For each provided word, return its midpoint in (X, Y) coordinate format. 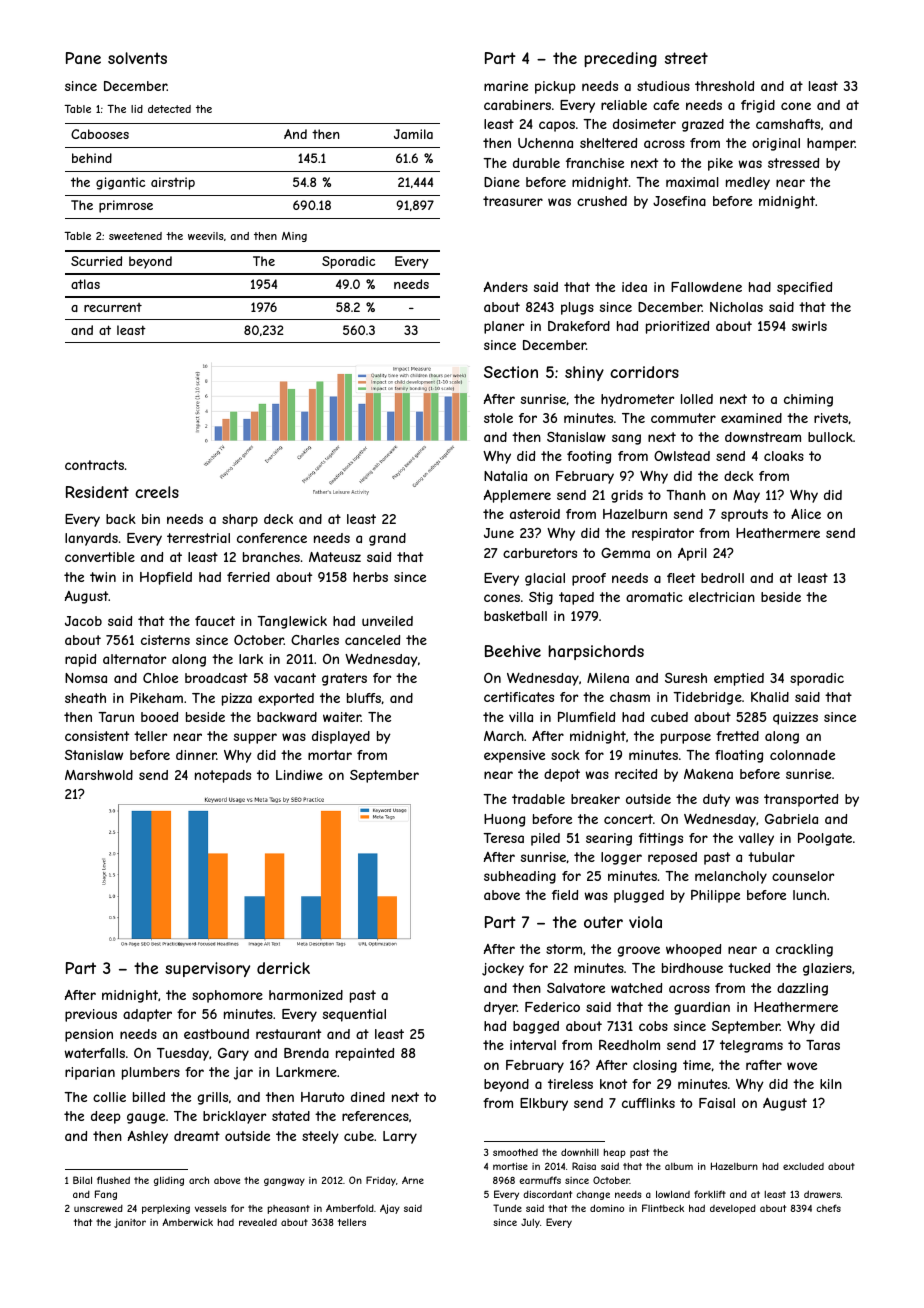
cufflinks (648, 1103)
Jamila (413, 134)
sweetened (135, 236)
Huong (504, 820)
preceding (620, 59)
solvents (137, 58)
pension (89, 1035)
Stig (541, 598)
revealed (258, 1222)
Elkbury (544, 1104)
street (686, 58)
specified (804, 288)
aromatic (654, 597)
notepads (223, 776)
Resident (97, 492)
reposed (672, 858)
